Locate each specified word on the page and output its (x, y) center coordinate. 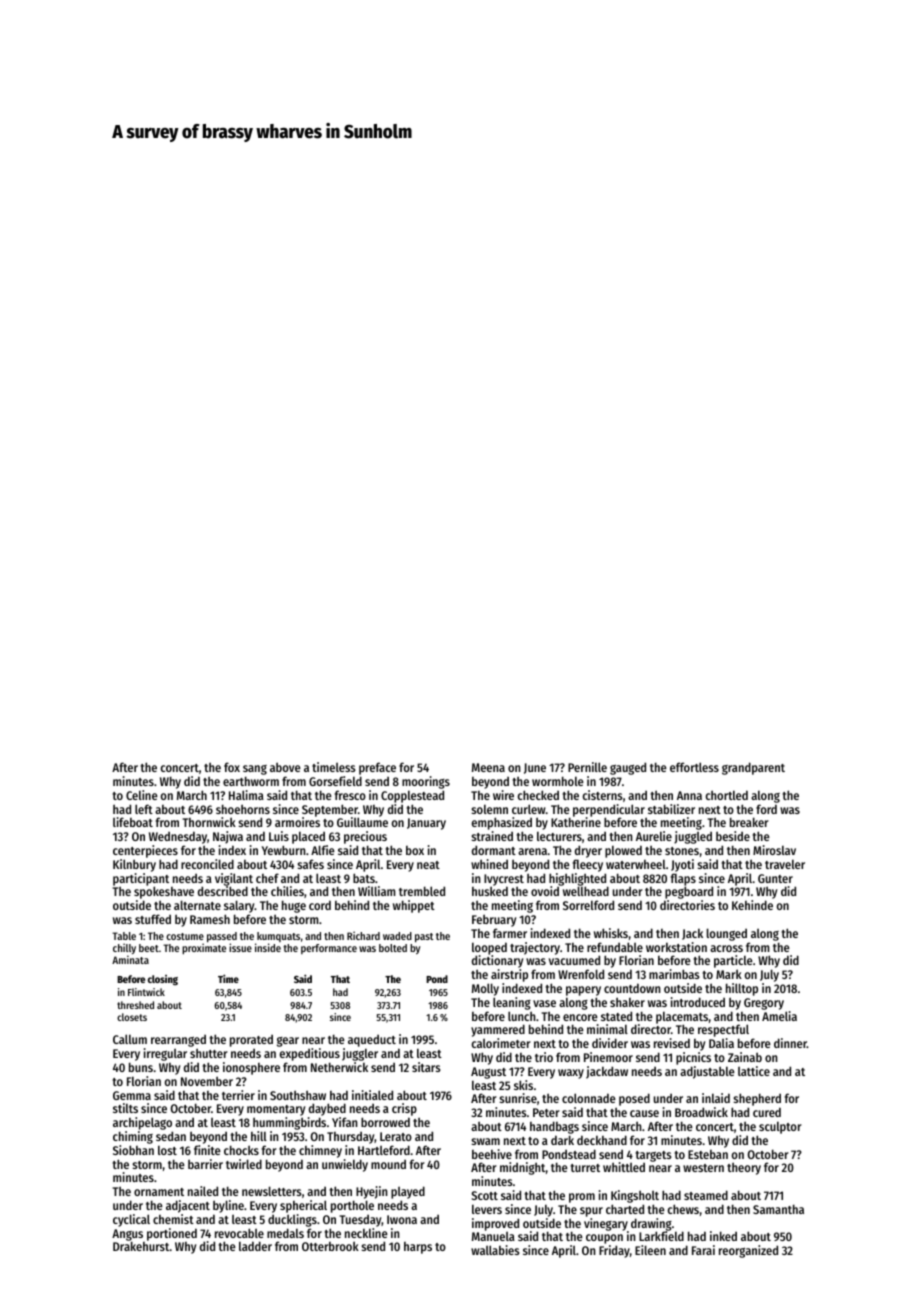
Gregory (764, 1004)
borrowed (385, 1122)
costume (185, 936)
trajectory (535, 948)
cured (767, 1112)
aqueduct (372, 1041)
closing (163, 980)
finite (207, 1150)
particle (733, 962)
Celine (142, 795)
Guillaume (362, 822)
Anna (689, 795)
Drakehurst (141, 1246)
